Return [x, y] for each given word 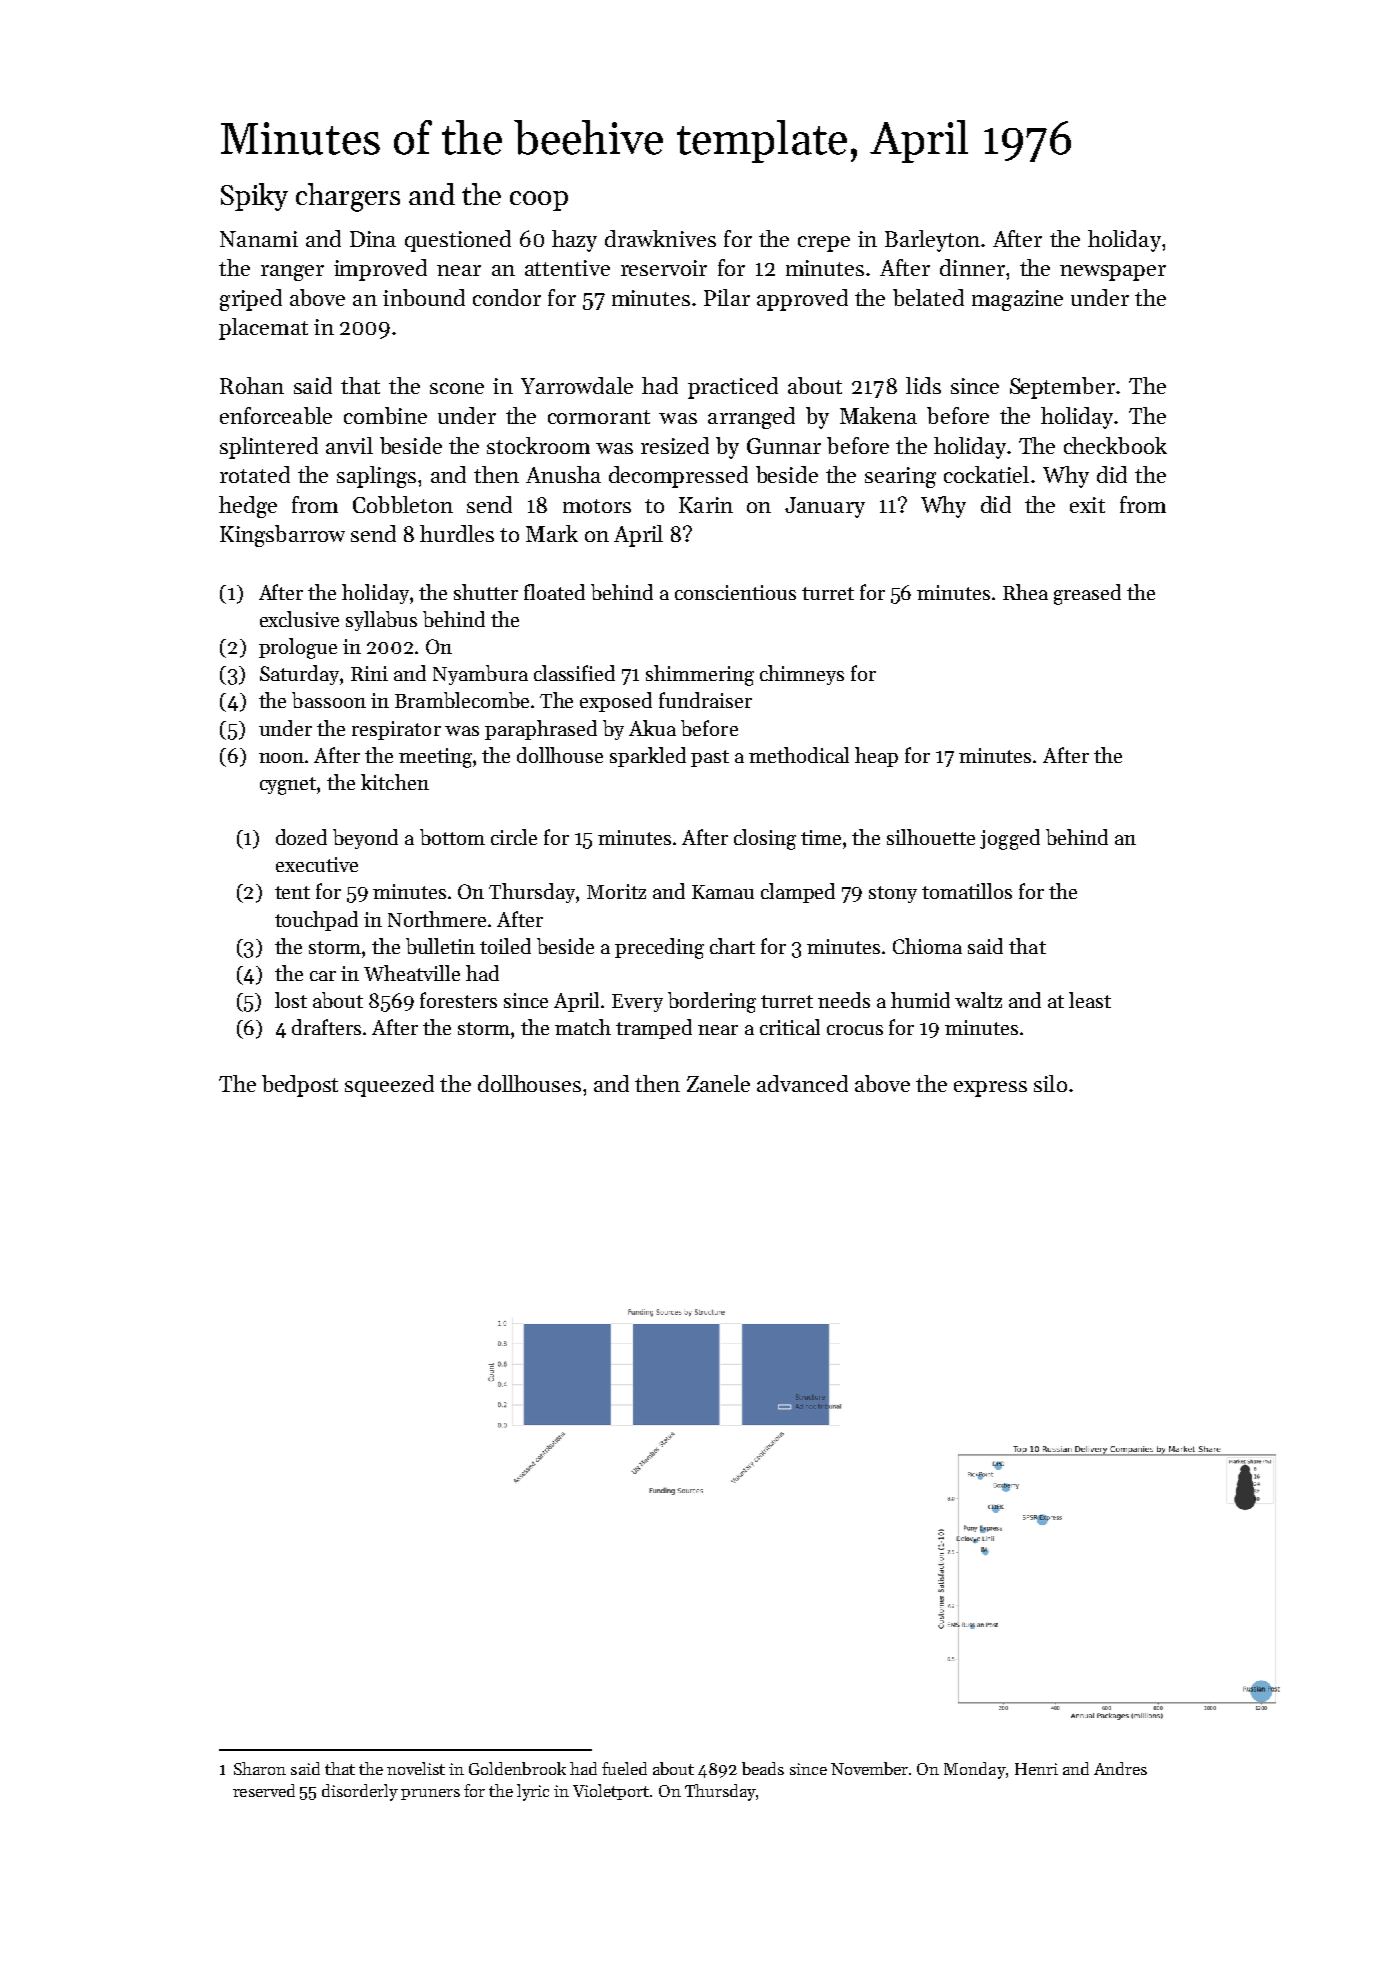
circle [514, 837]
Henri [1036, 1769]
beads [763, 1768]
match [583, 1027]
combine [385, 415]
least [1090, 1000]
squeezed [389, 1086]
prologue [298, 648]
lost [291, 1000]
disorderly [360, 1792]
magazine [1017, 300]
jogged [1010, 839]
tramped [654, 1029]
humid [920, 1000]
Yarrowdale [577, 385]
